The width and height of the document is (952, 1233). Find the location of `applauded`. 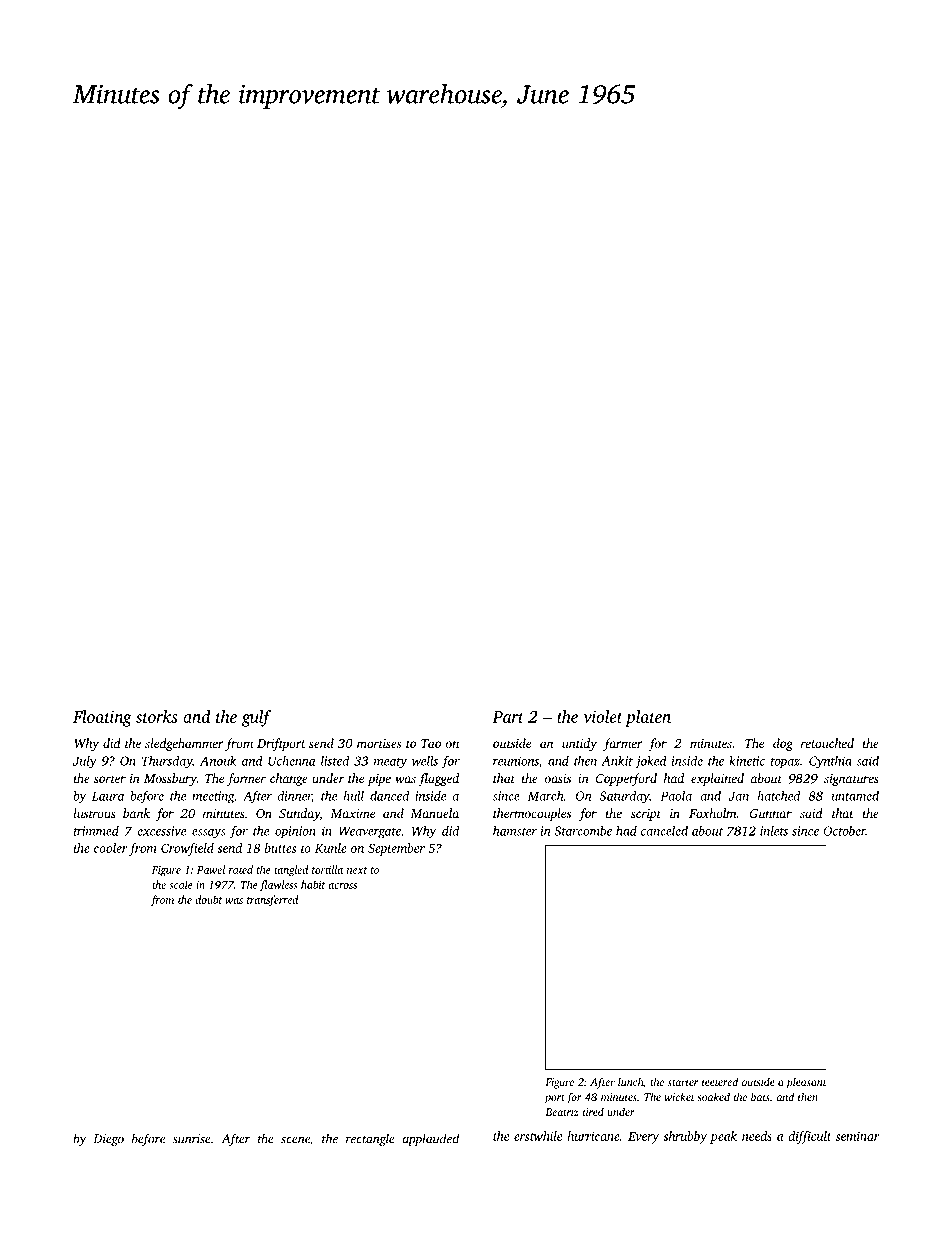

applauded is located at coordinates (430, 1139).
